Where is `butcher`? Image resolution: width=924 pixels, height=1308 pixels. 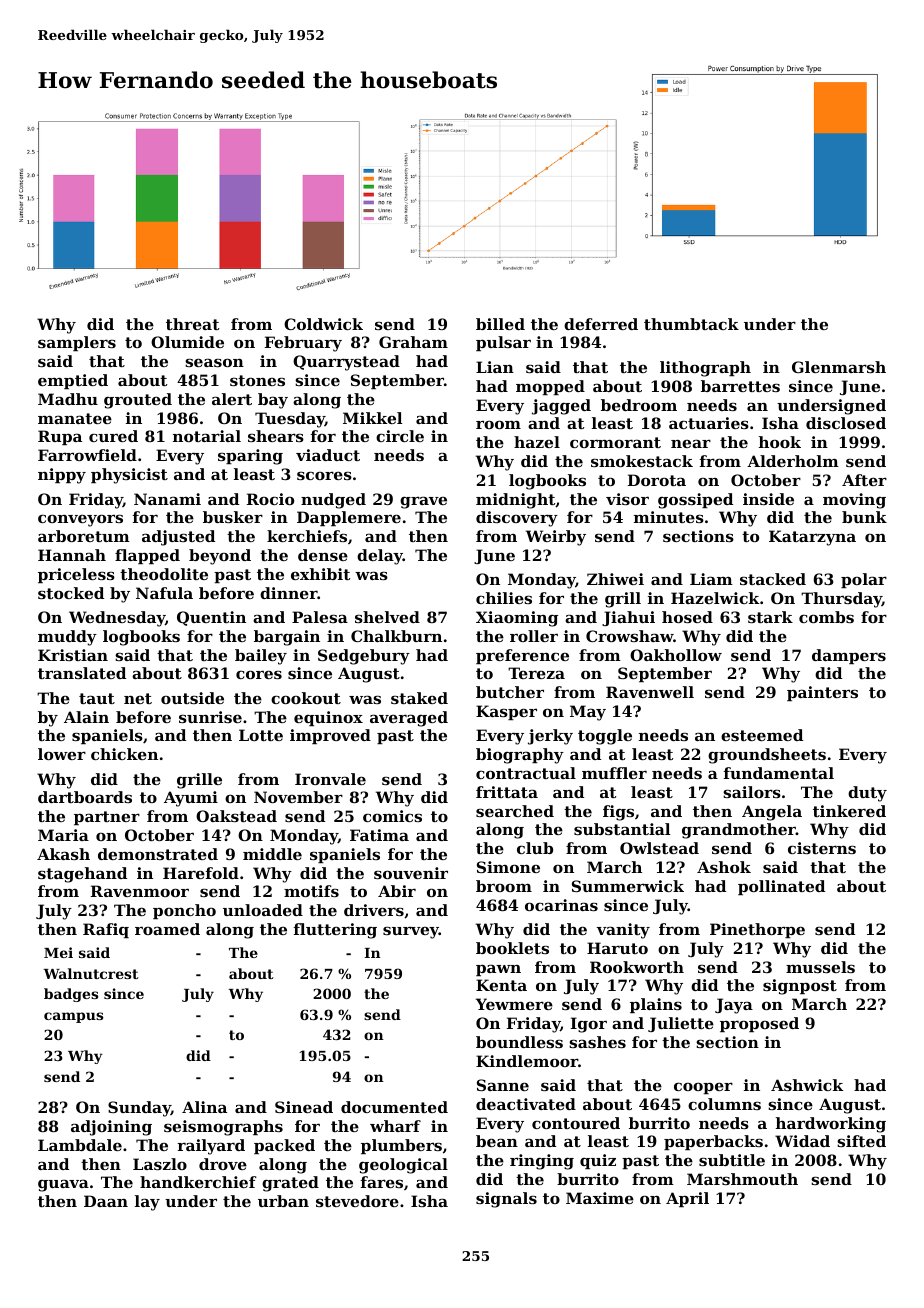 butcher is located at coordinates (510, 692).
